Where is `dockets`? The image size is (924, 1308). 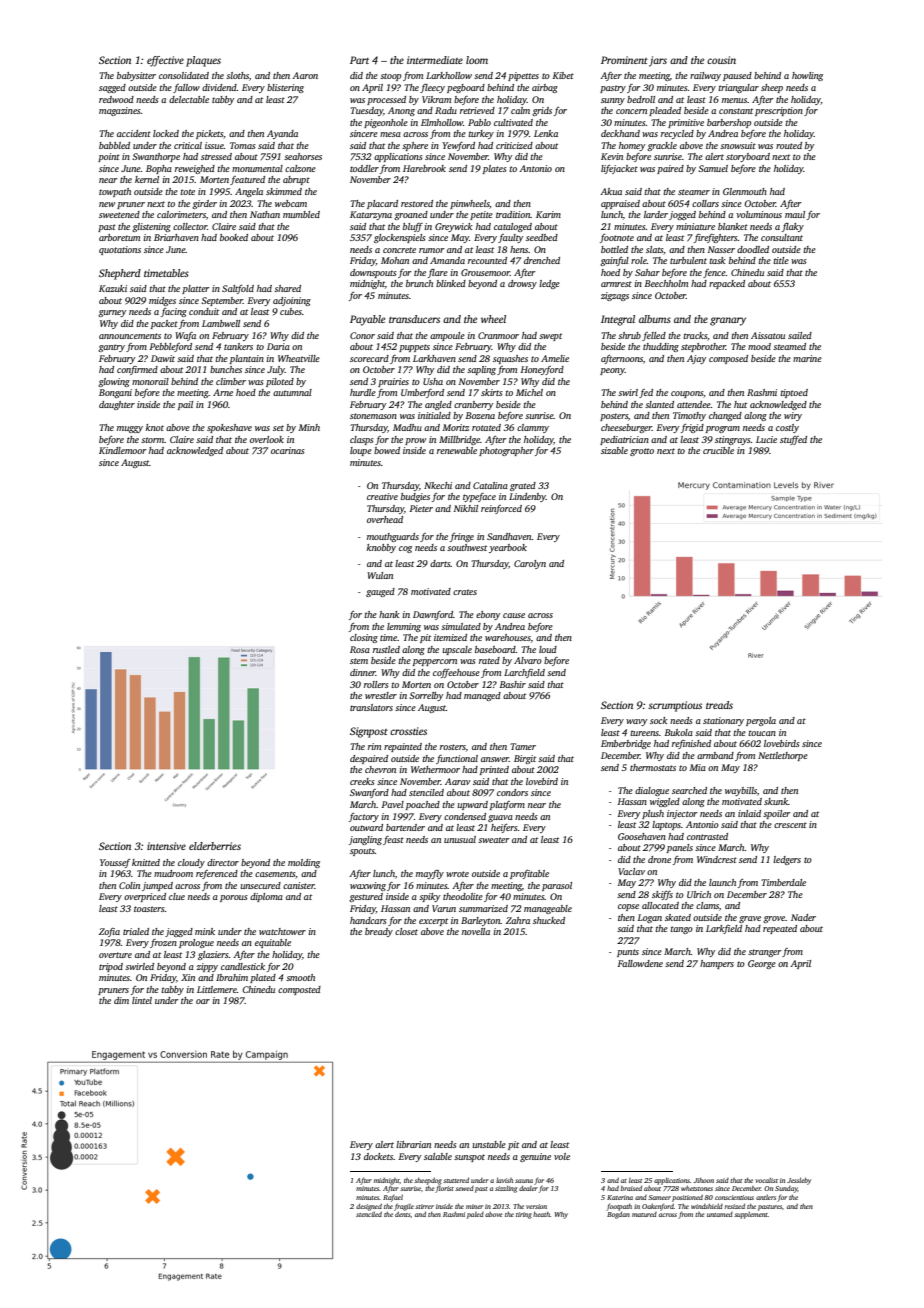 dockets is located at coordinates (378, 1156).
